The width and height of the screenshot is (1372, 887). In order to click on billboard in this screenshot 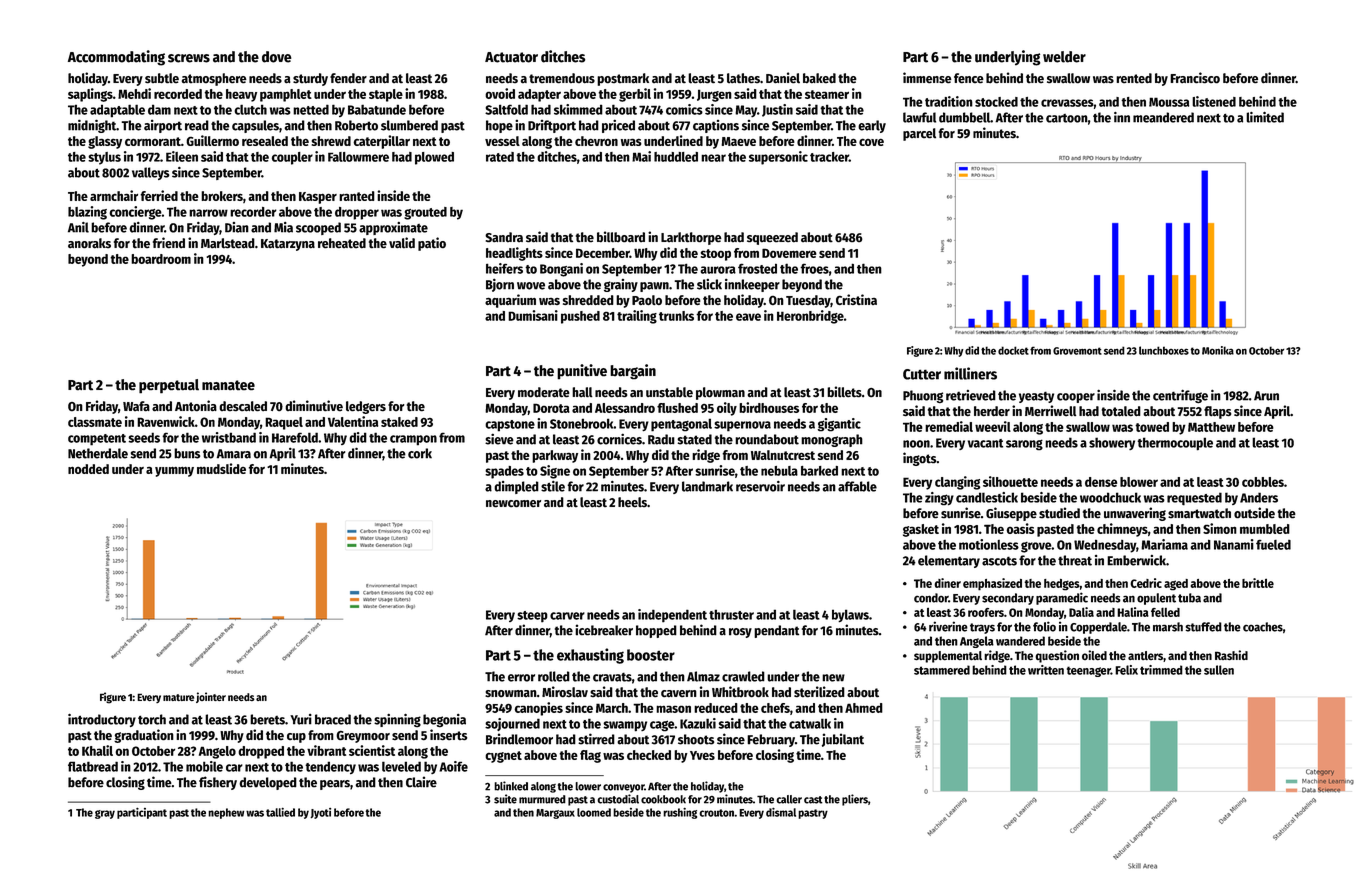, I will do `click(621, 237)`.
